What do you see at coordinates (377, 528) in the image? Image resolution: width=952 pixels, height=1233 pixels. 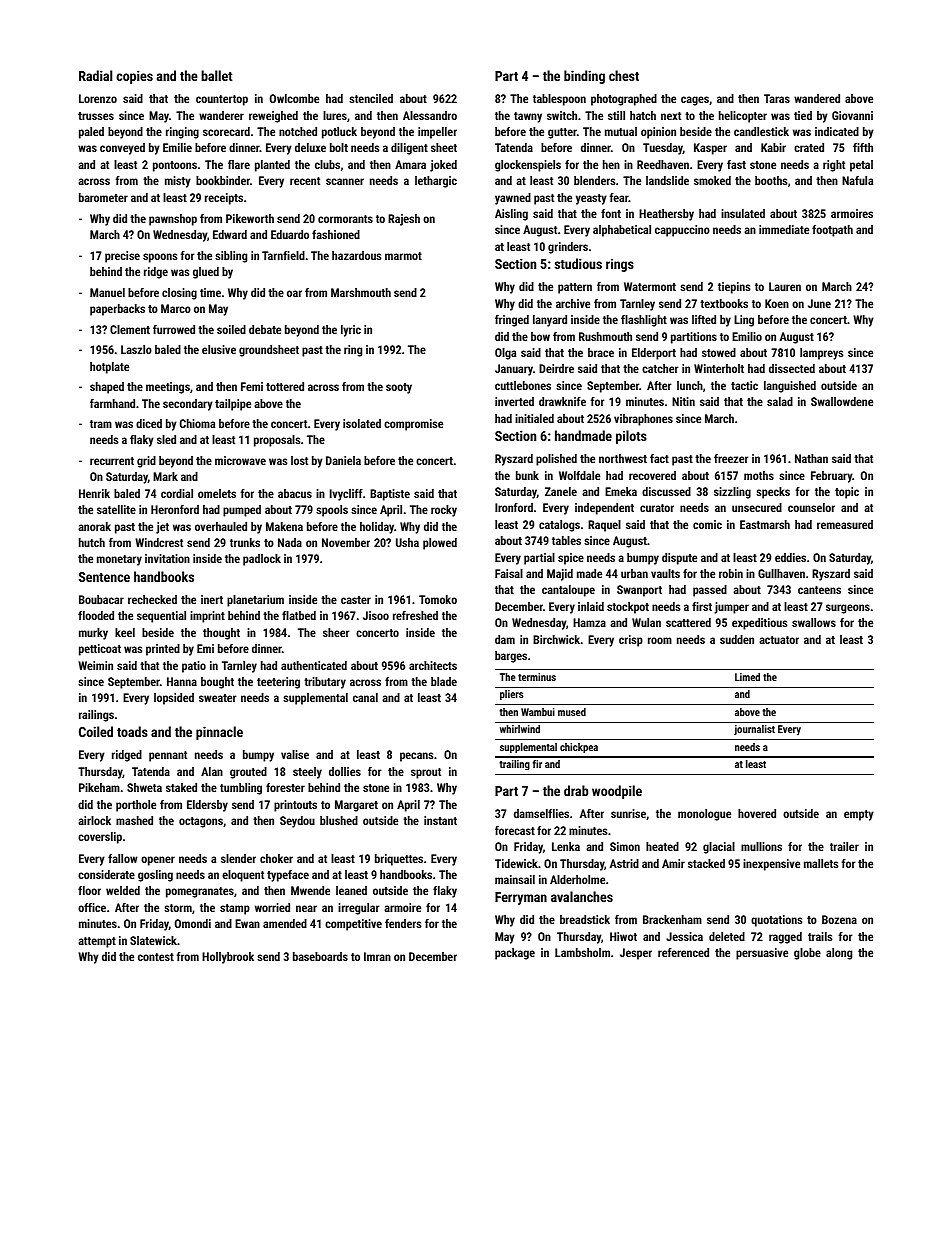 I see `holiday` at bounding box center [377, 528].
